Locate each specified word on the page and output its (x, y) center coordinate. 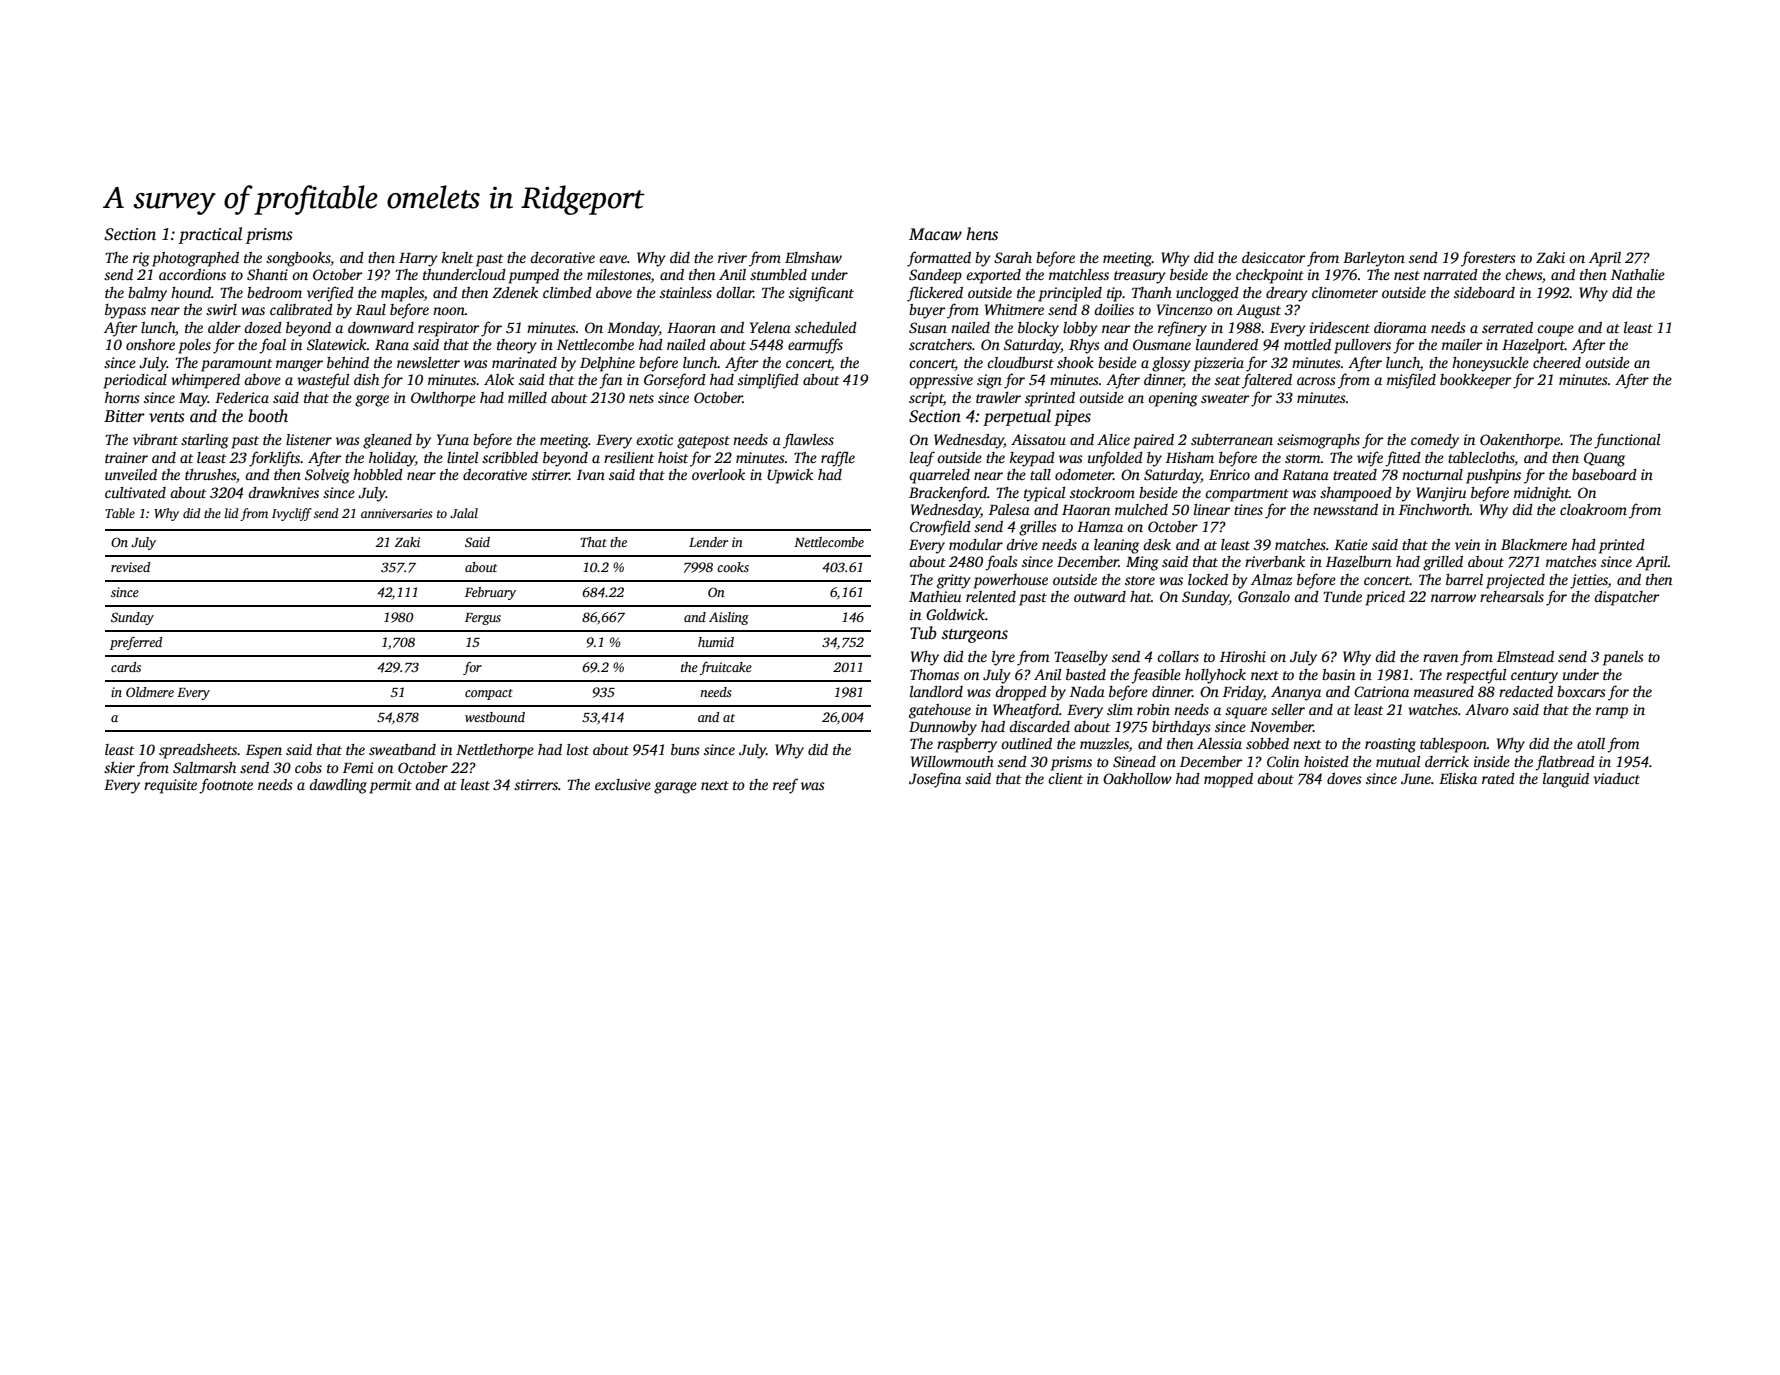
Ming (1142, 563)
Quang (1604, 459)
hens (982, 234)
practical (210, 235)
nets (641, 398)
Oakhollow (1137, 778)
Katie (1351, 544)
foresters (1488, 259)
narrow (1453, 598)
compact (489, 694)
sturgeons (975, 636)
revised (130, 567)
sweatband (402, 749)
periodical (135, 381)
